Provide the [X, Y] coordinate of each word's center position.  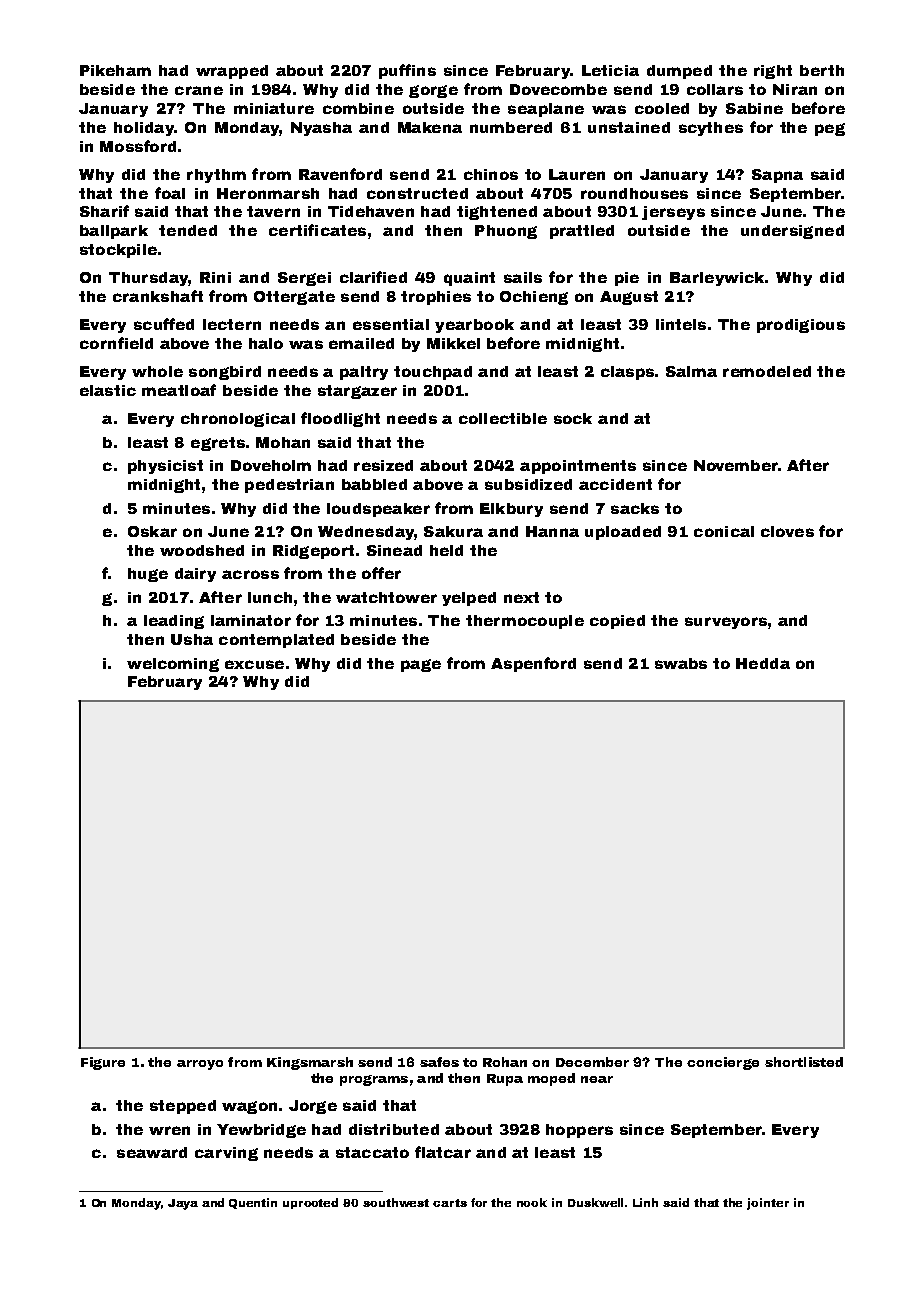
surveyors [726, 623]
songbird [225, 373]
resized [383, 465]
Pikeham [115, 70]
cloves [787, 531]
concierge [723, 1063]
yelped [469, 599]
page [421, 665]
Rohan [505, 1062]
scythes [711, 129]
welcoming [173, 665]
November [736, 465]
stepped [183, 1107]
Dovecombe [558, 89]
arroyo [200, 1065]
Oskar [152, 531]
